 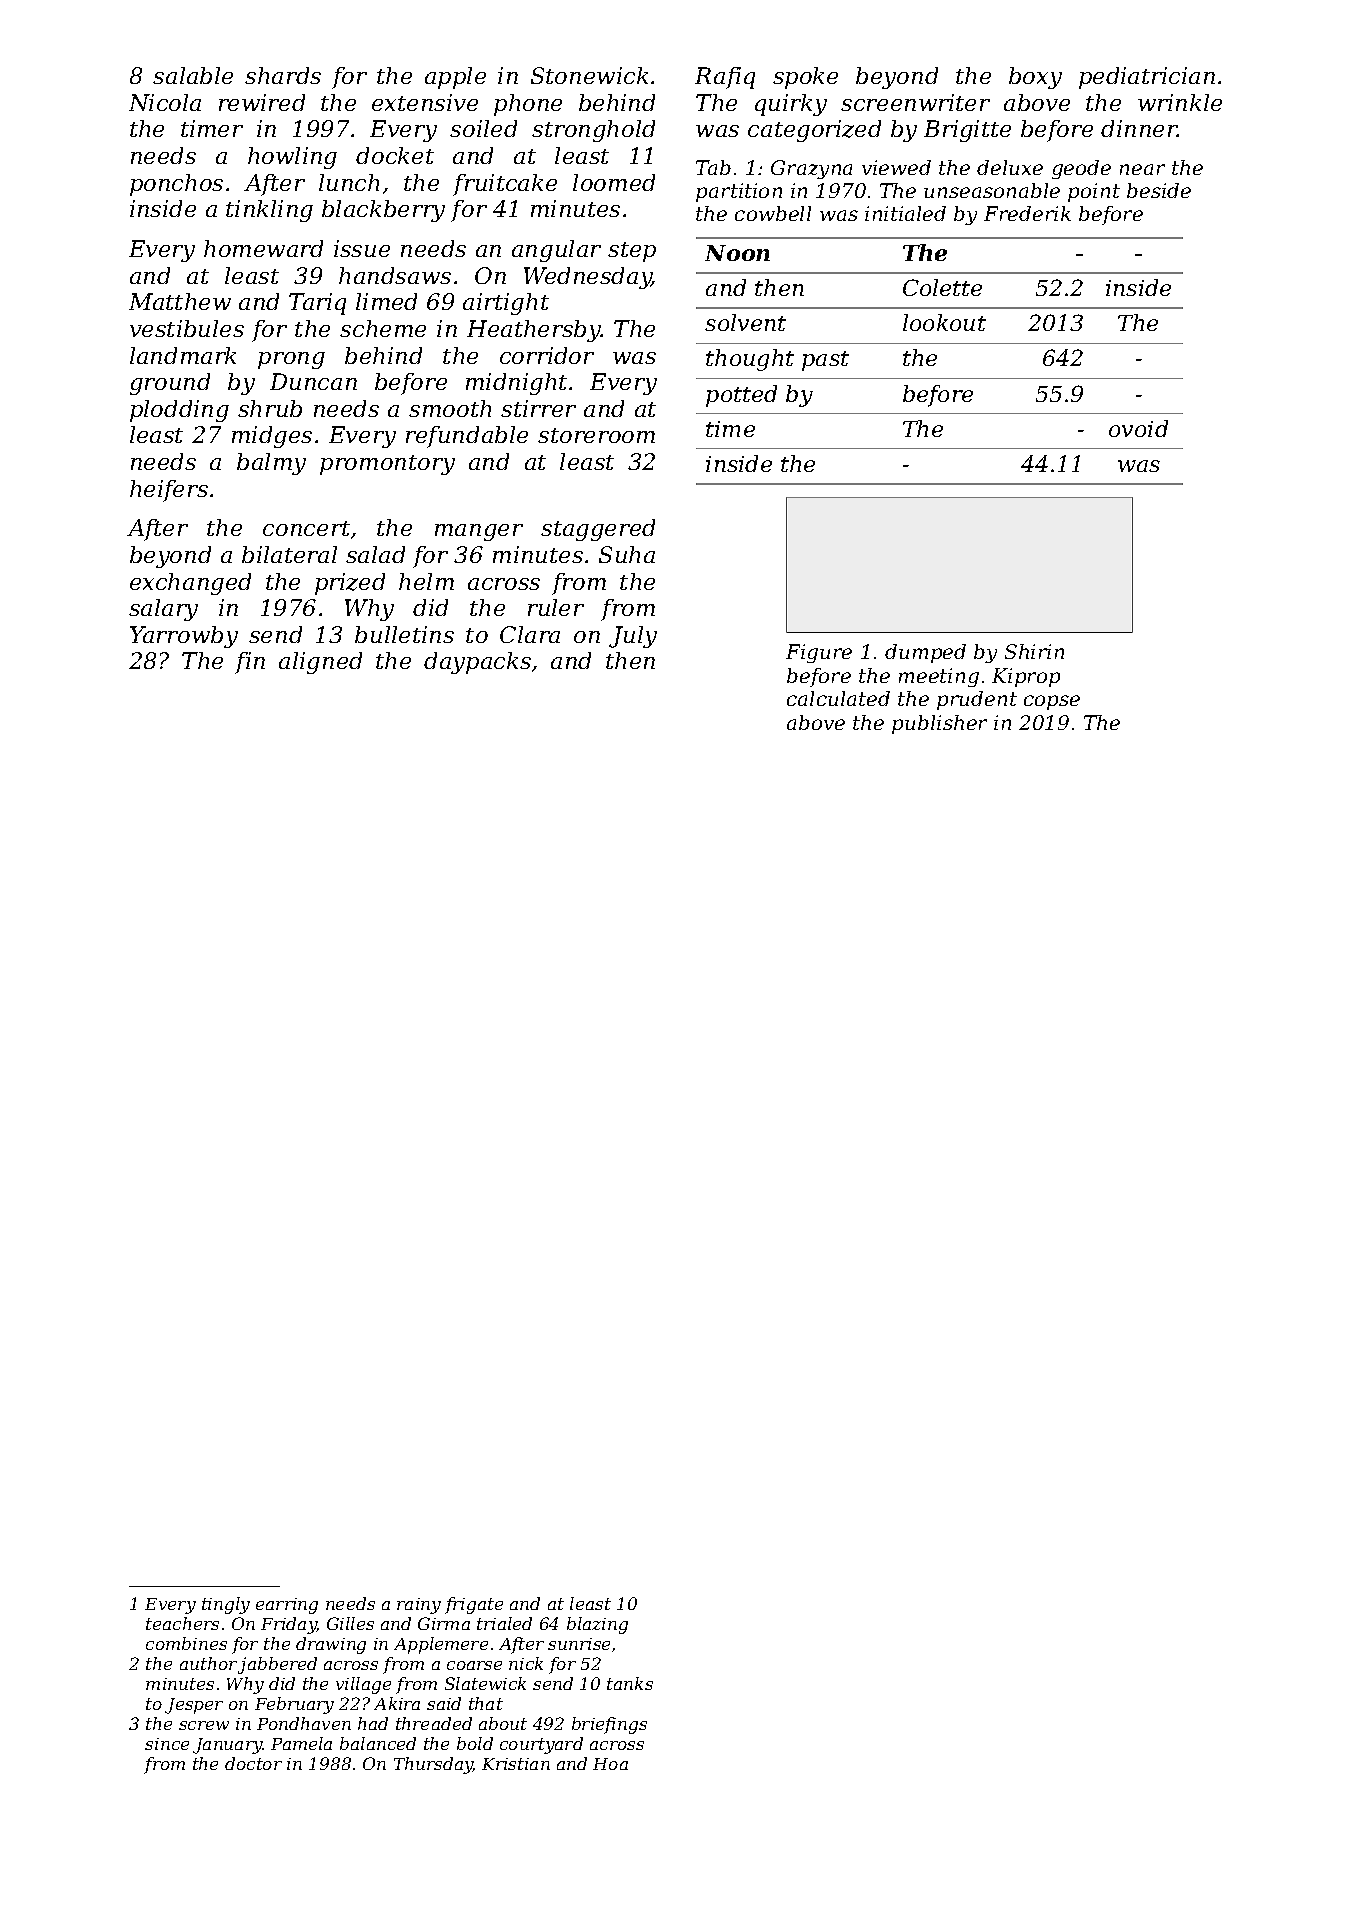 I want to click on frigate, so click(x=474, y=1605).
